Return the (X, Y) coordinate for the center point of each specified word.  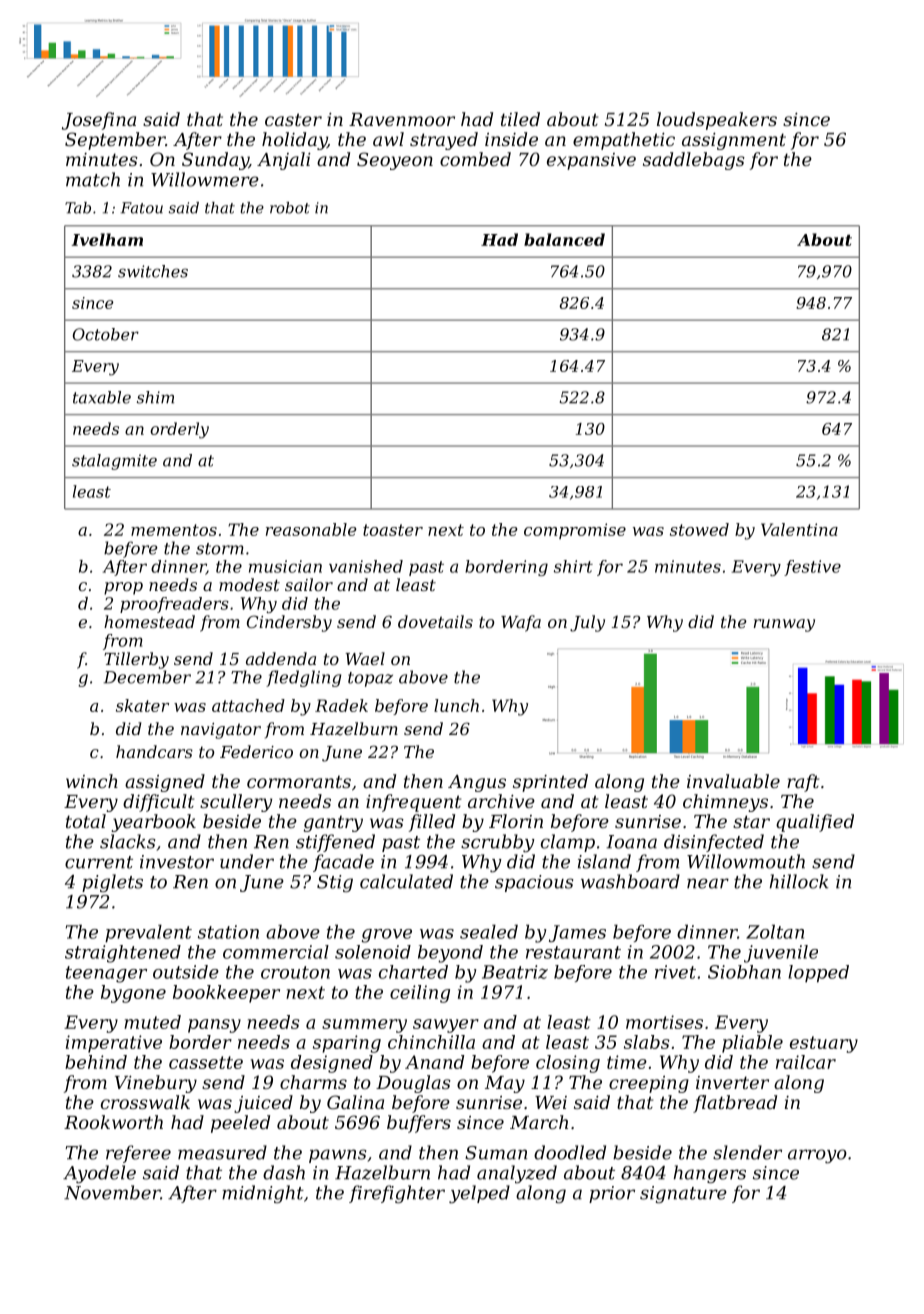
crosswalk (145, 1102)
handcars (154, 751)
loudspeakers (717, 121)
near (708, 883)
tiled (520, 119)
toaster (393, 530)
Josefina (99, 121)
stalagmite (114, 462)
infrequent (413, 803)
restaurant (573, 952)
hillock (799, 881)
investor (177, 862)
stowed (699, 529)
